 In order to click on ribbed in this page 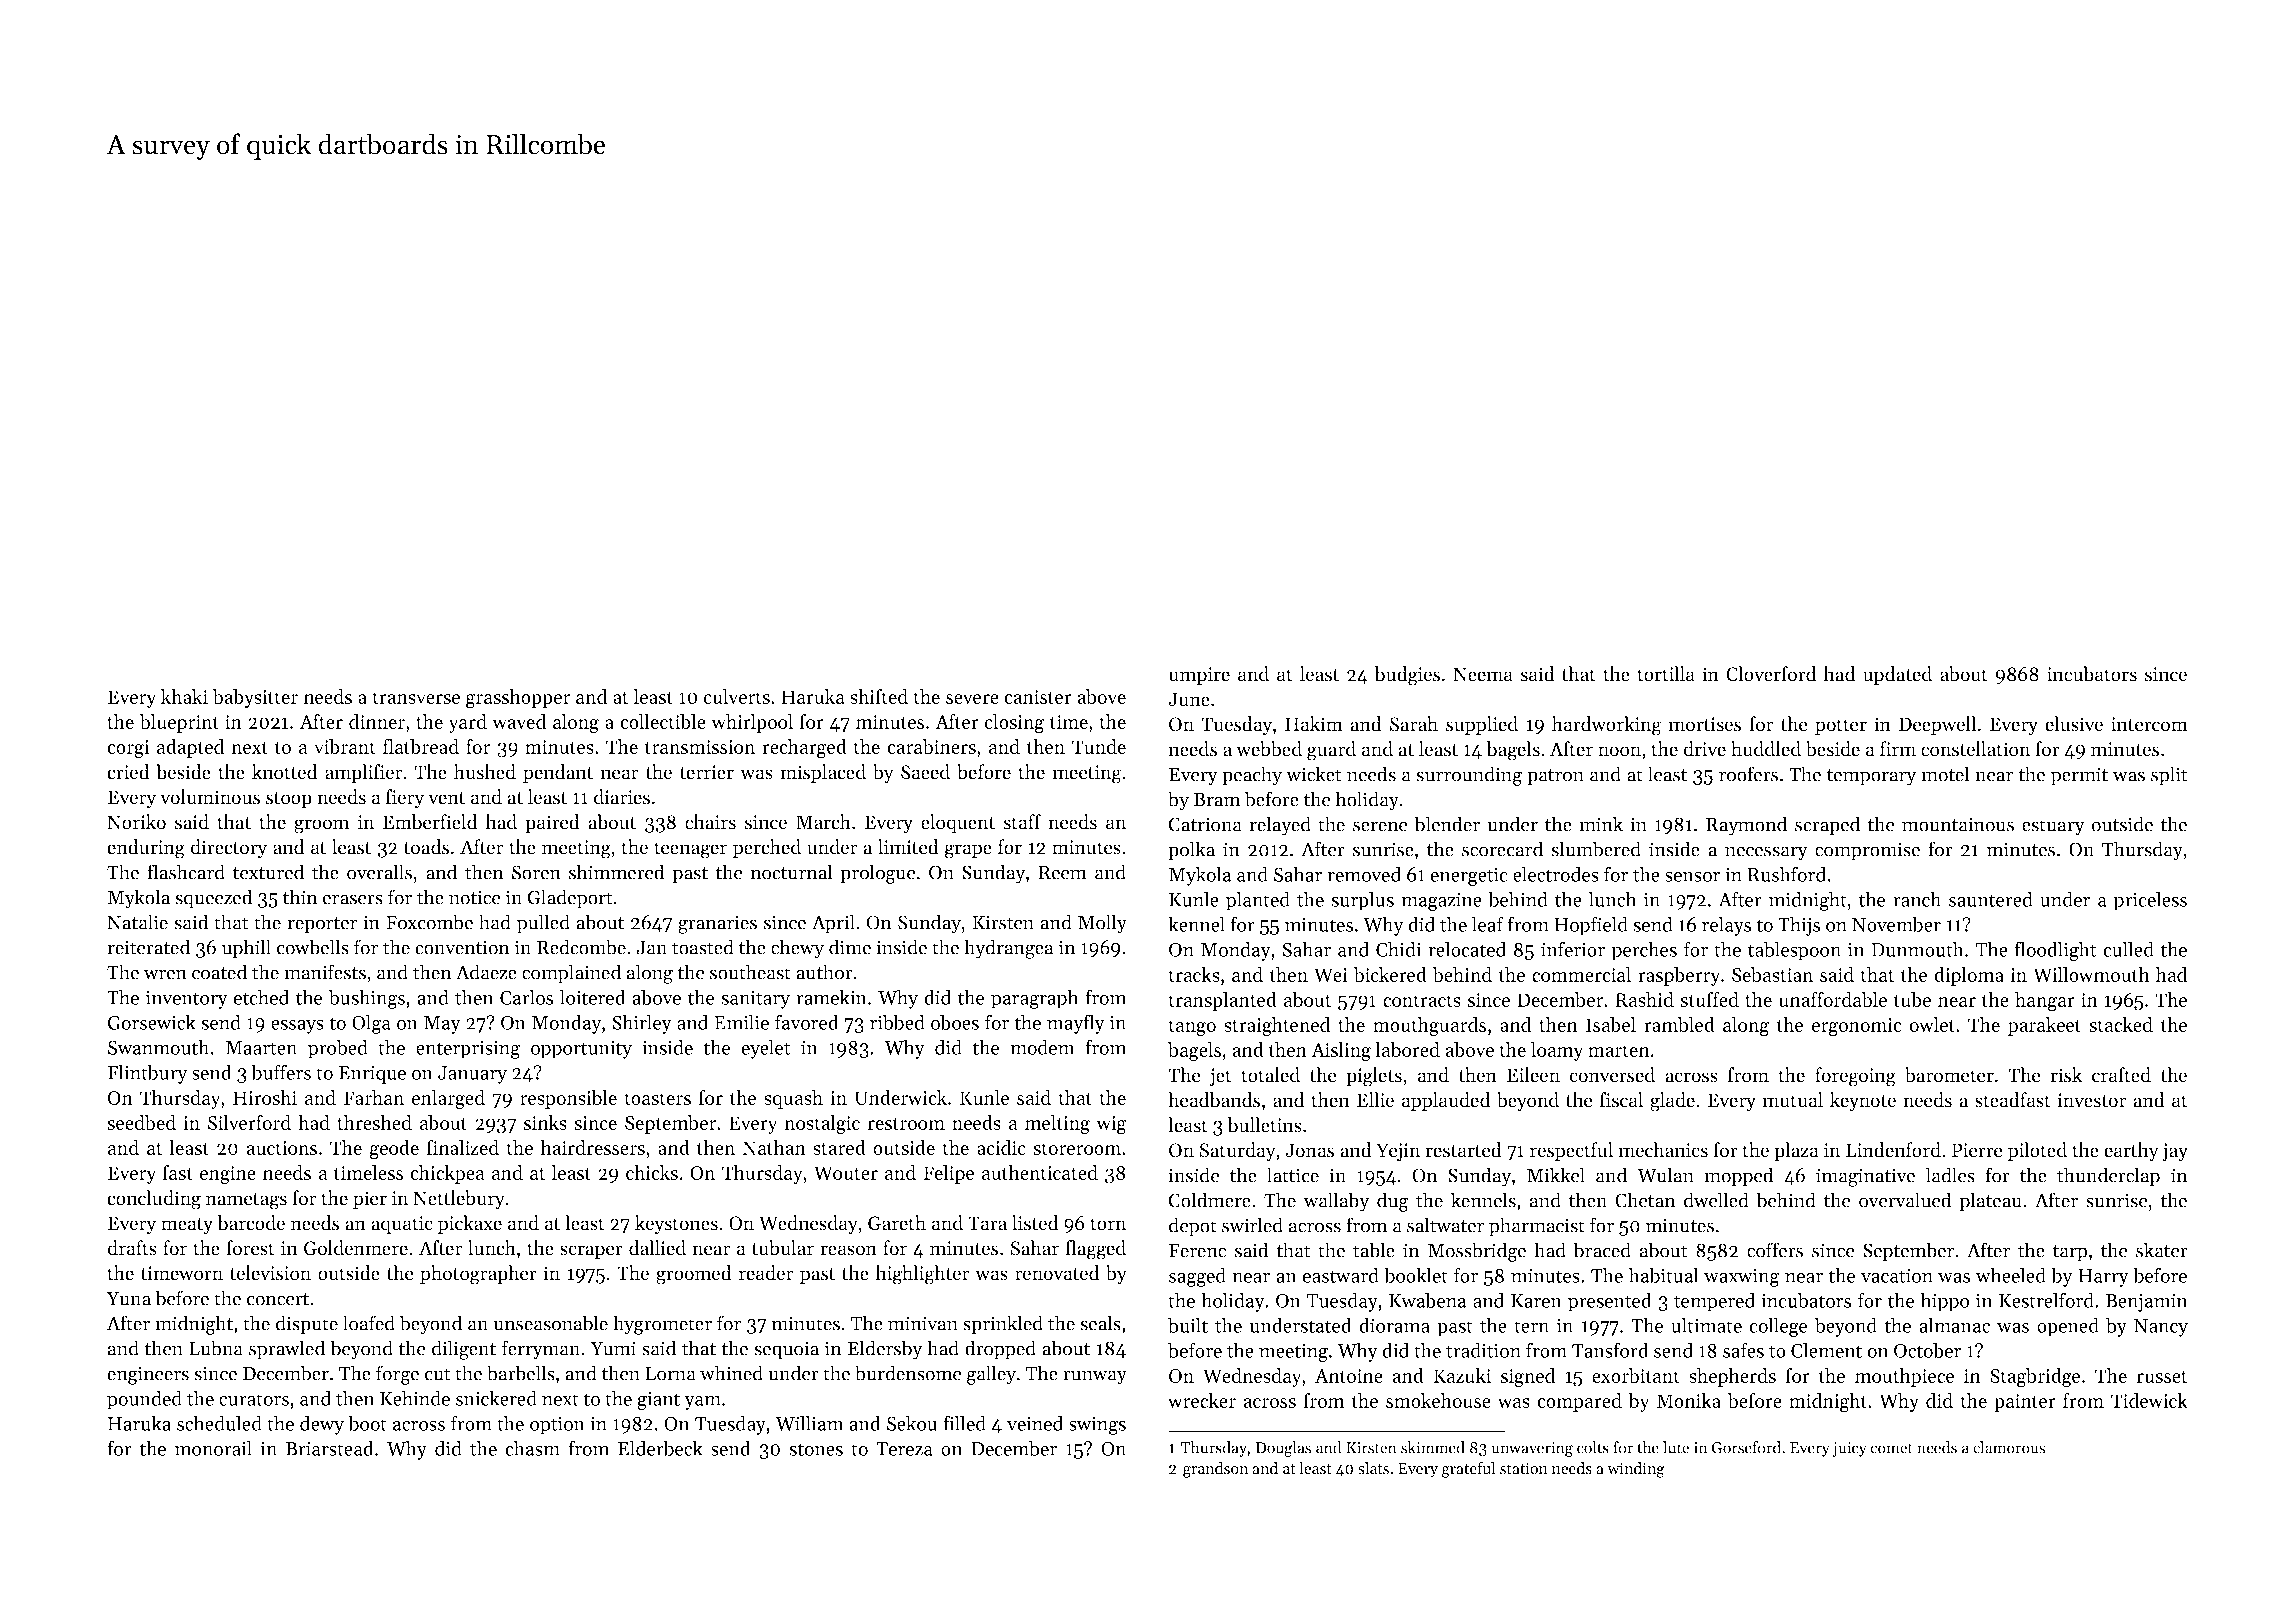, I will do `click(897, 1022)`.
